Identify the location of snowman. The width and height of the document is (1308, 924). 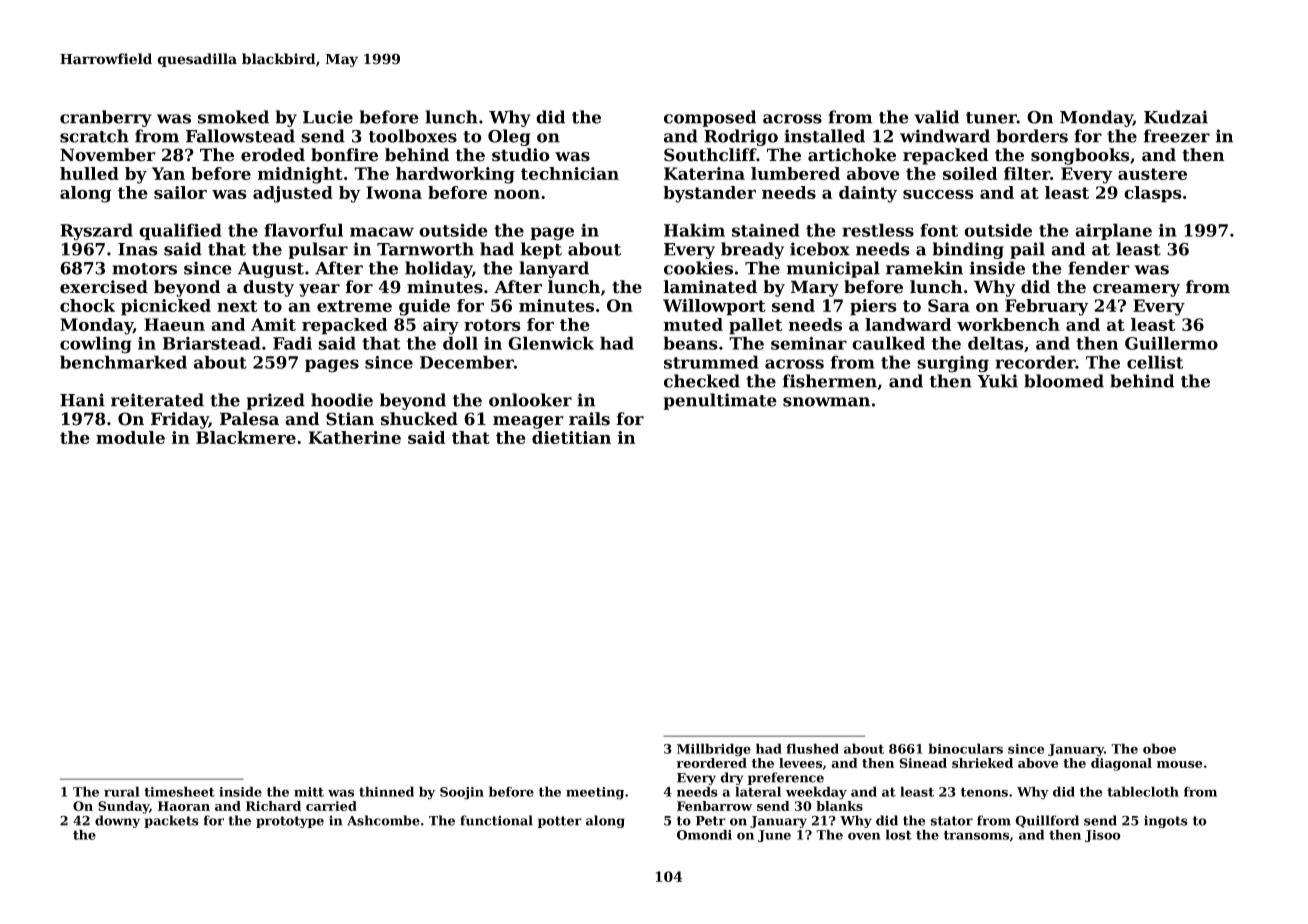
(826, 402).
